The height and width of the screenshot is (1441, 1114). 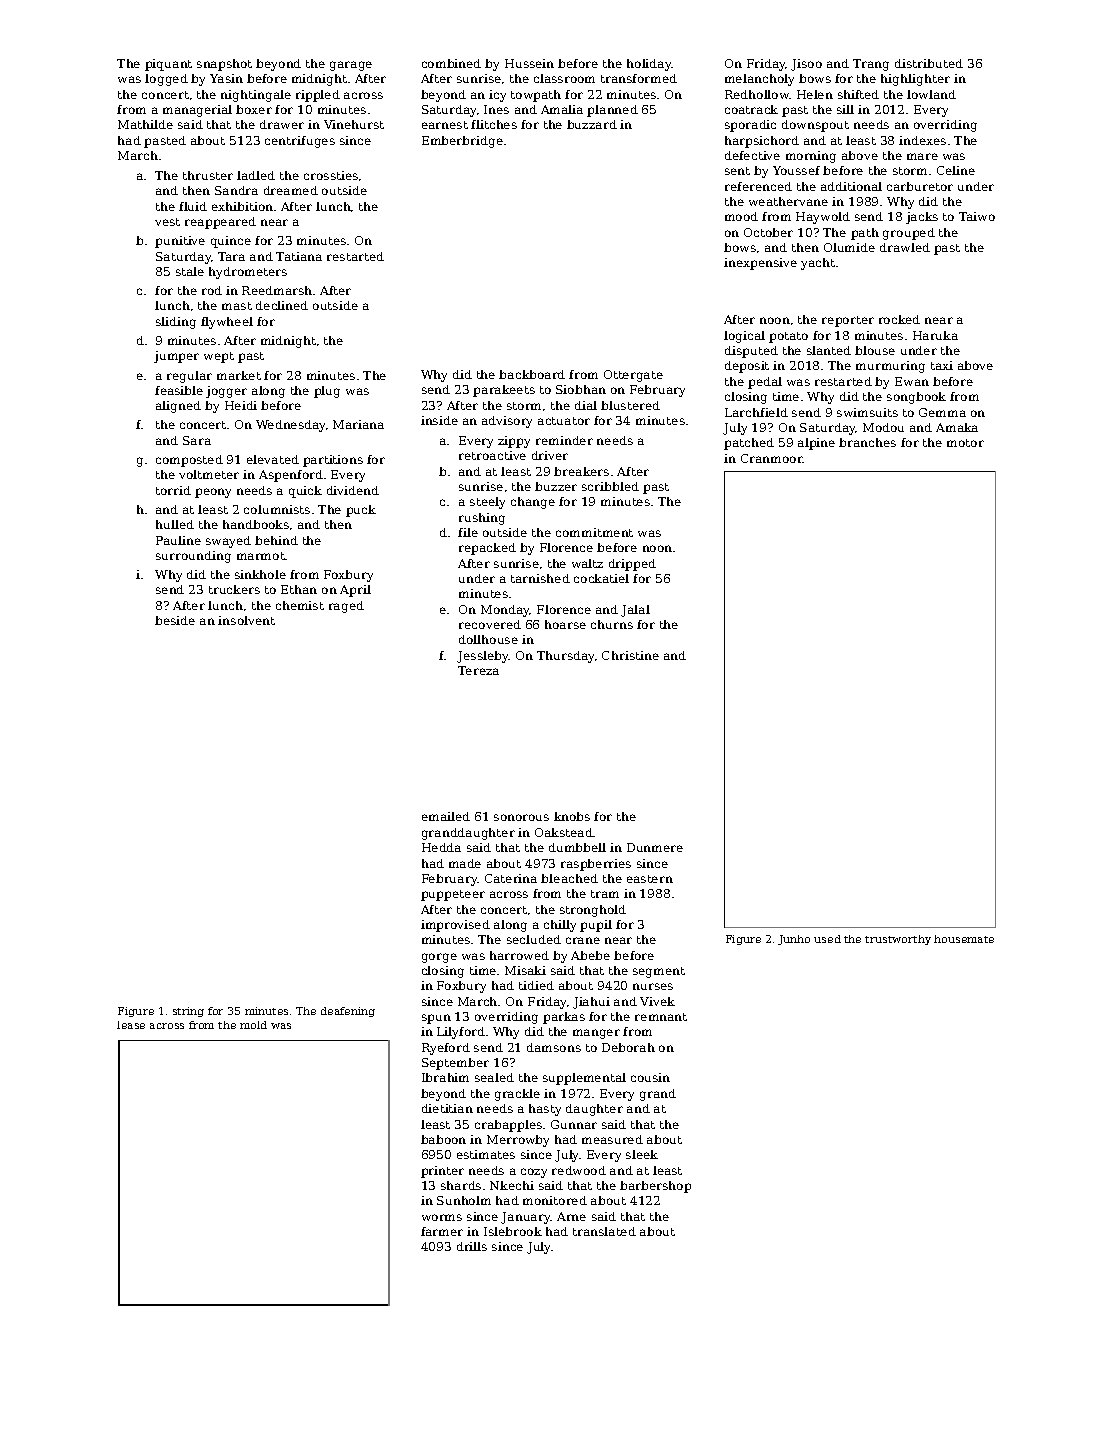 What do you see at coordinates (291, 190) in the screenshot?
I see `dreamed` at bounding box center [291, 190].
